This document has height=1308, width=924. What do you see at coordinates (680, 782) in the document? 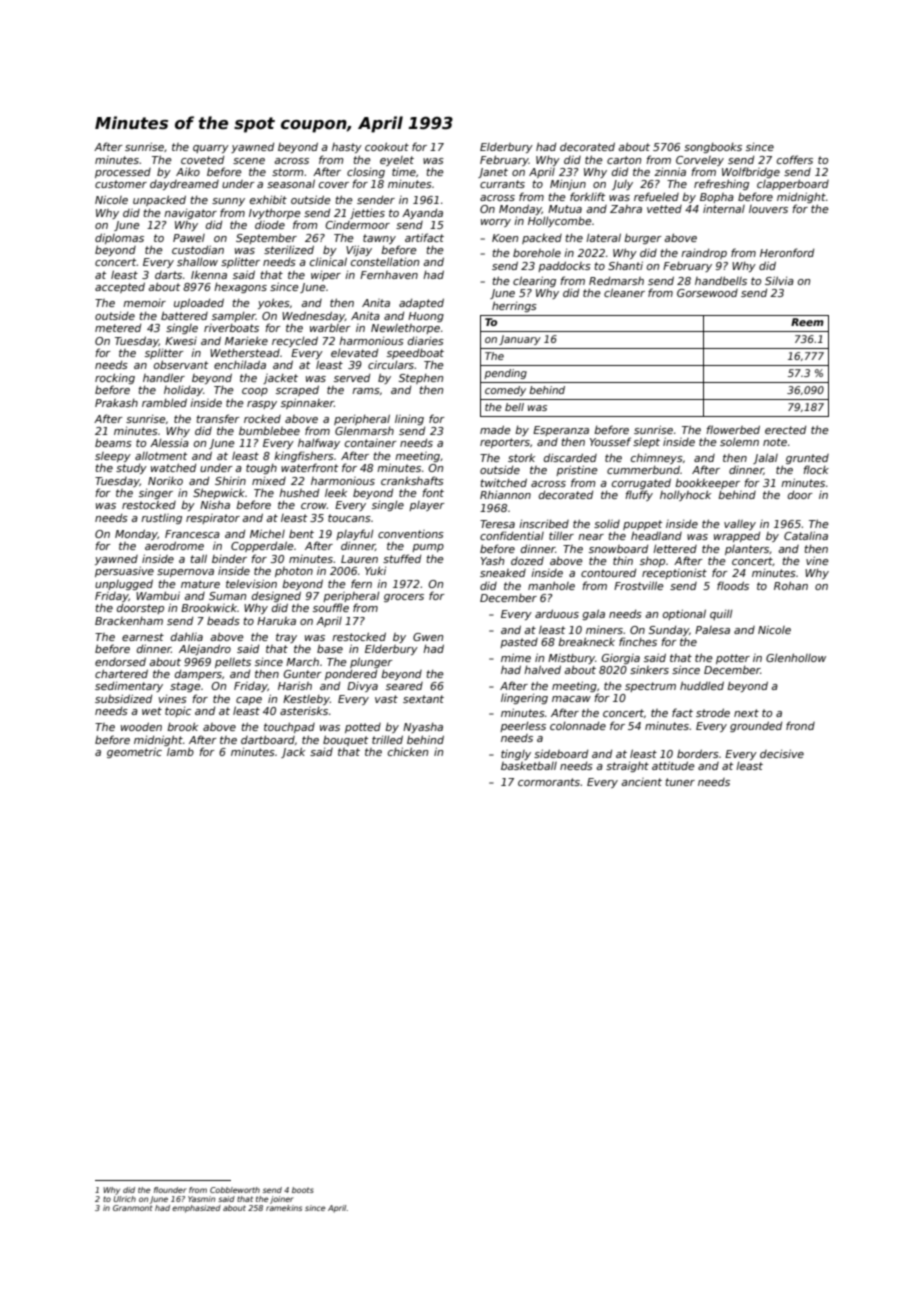
I see `tuner` at bounding box center [680, 782].
